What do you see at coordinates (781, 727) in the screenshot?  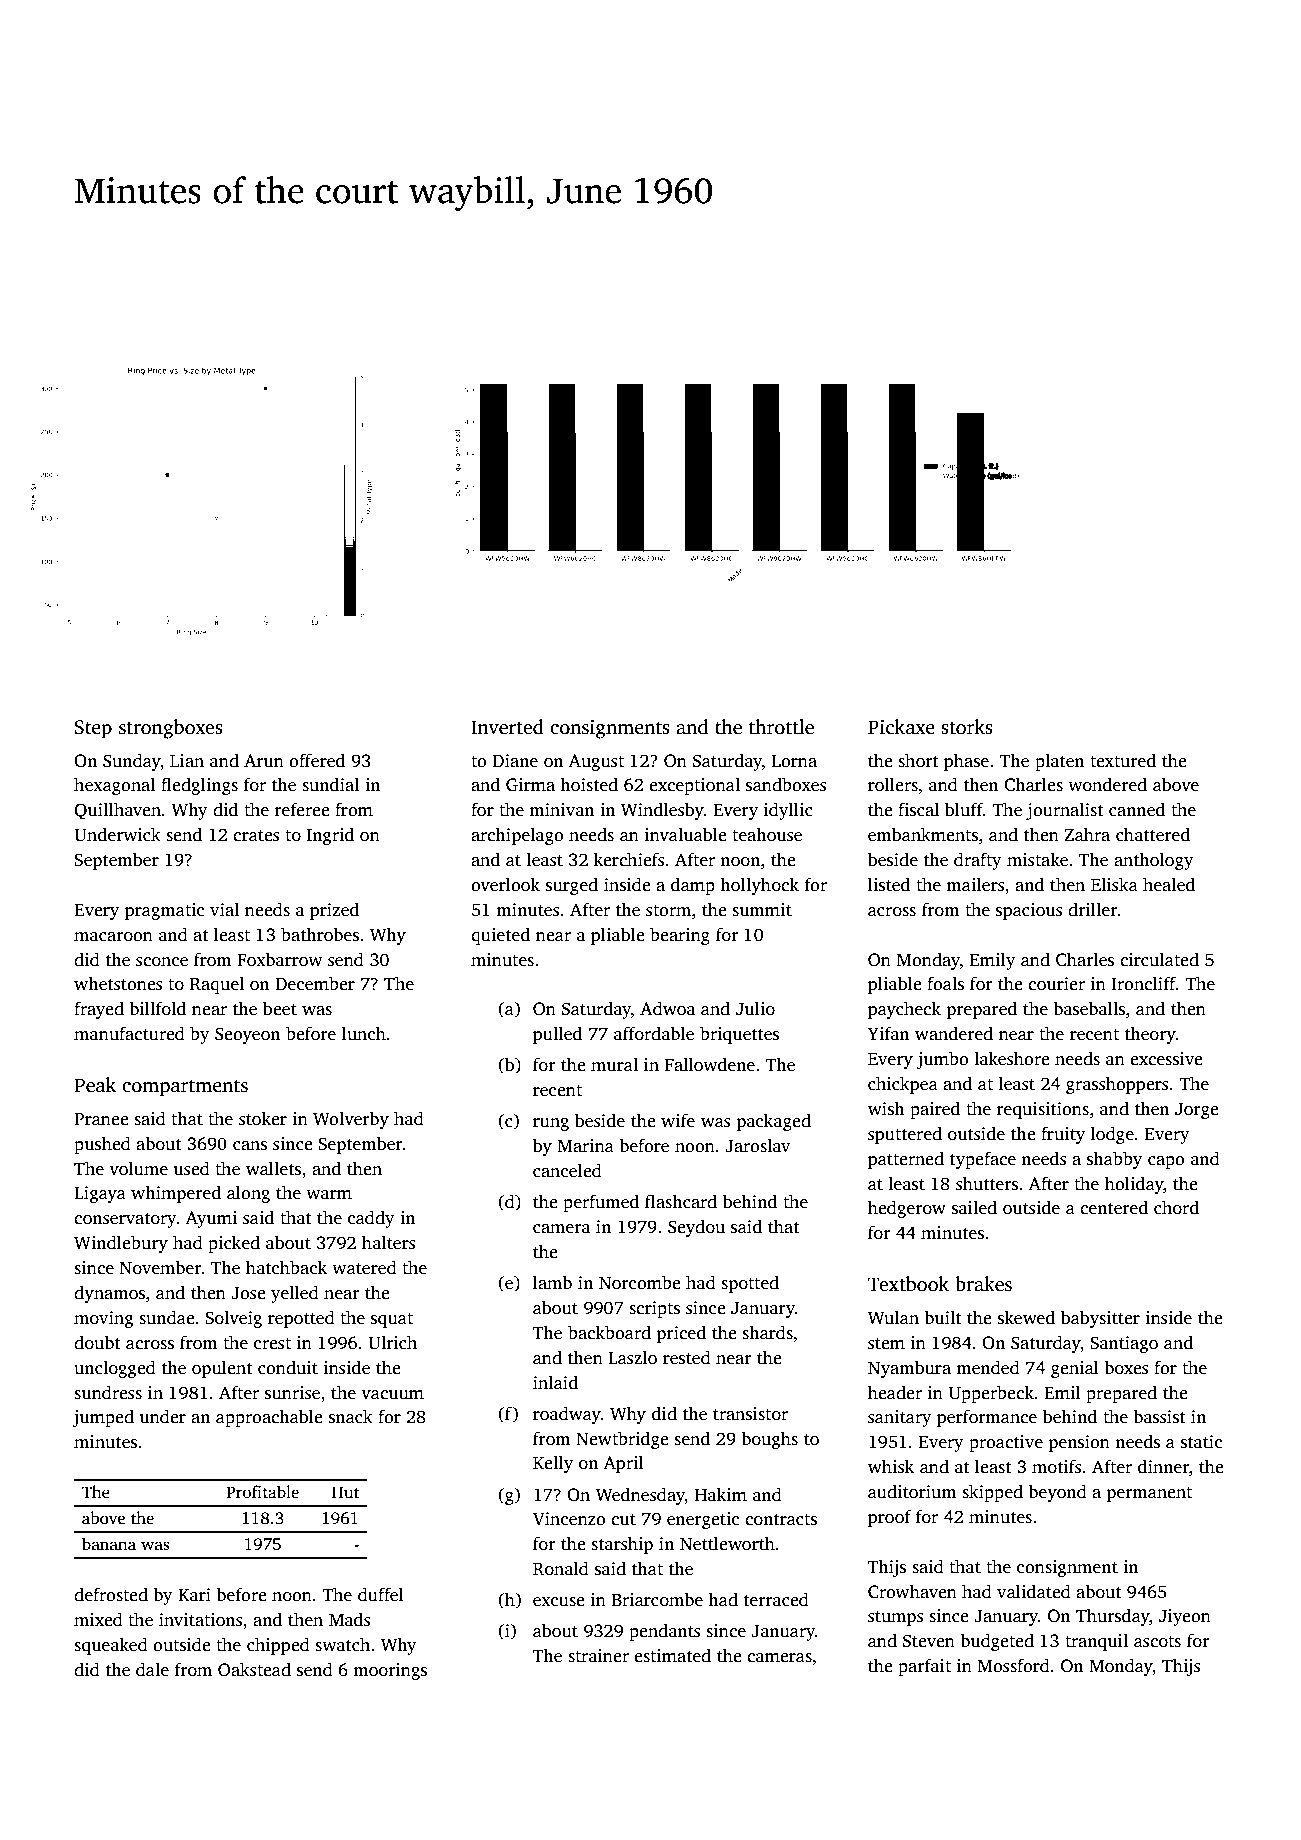 I see `throttle` at bounding box center [781, 727].
